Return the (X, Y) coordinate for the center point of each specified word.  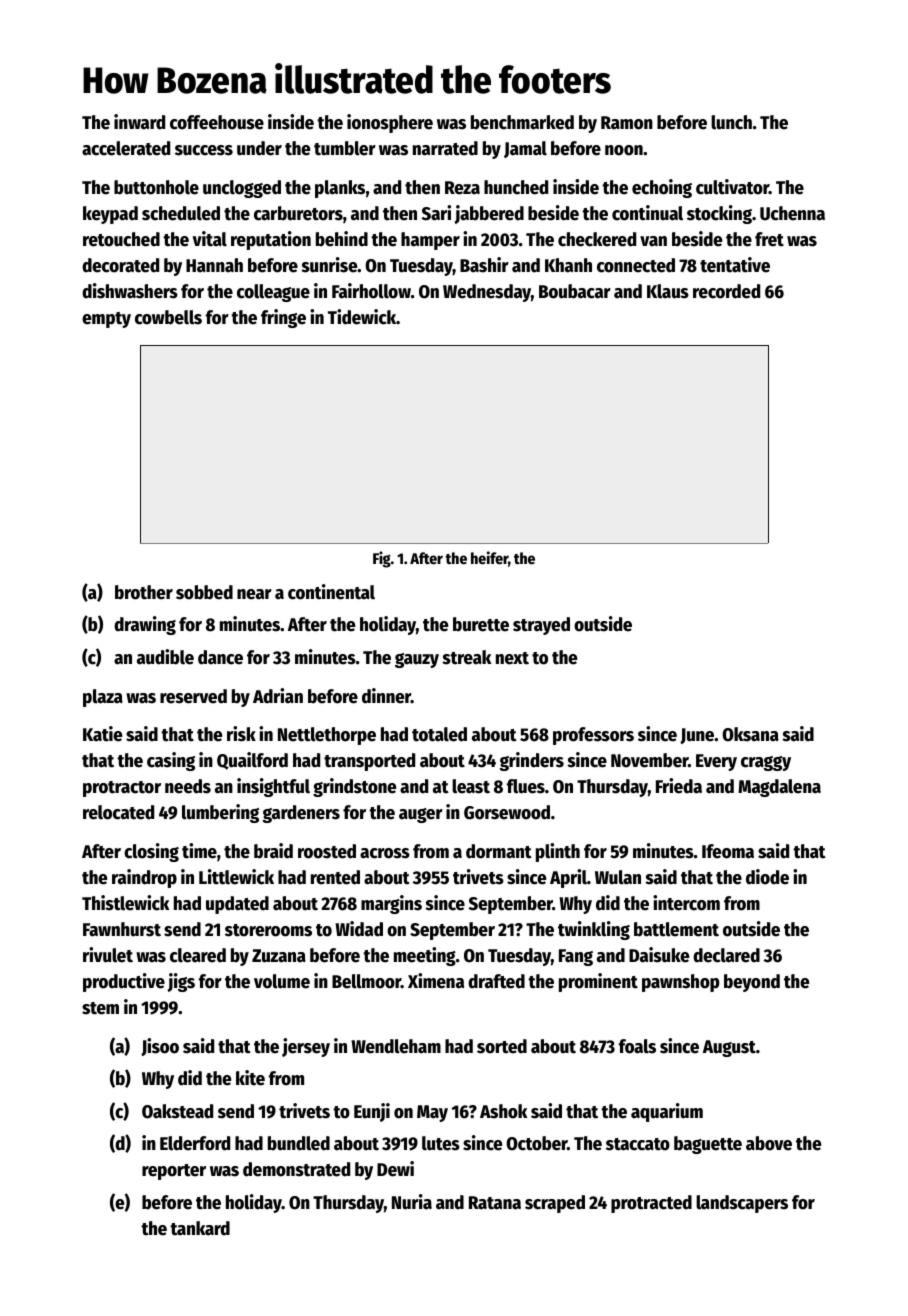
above (769, 1143)
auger (421, 815)
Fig (382, 559)
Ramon (627, 123)
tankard (200, 1228)
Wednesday (487, 293)
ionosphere (390, 123)
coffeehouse (217, 122)
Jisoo (160, 1047)
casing (171, 761)
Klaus (668, 291)
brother (144, 592)
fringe (283, 318)
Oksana (750, 734)
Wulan (618, 877)
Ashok (503, 1111)
